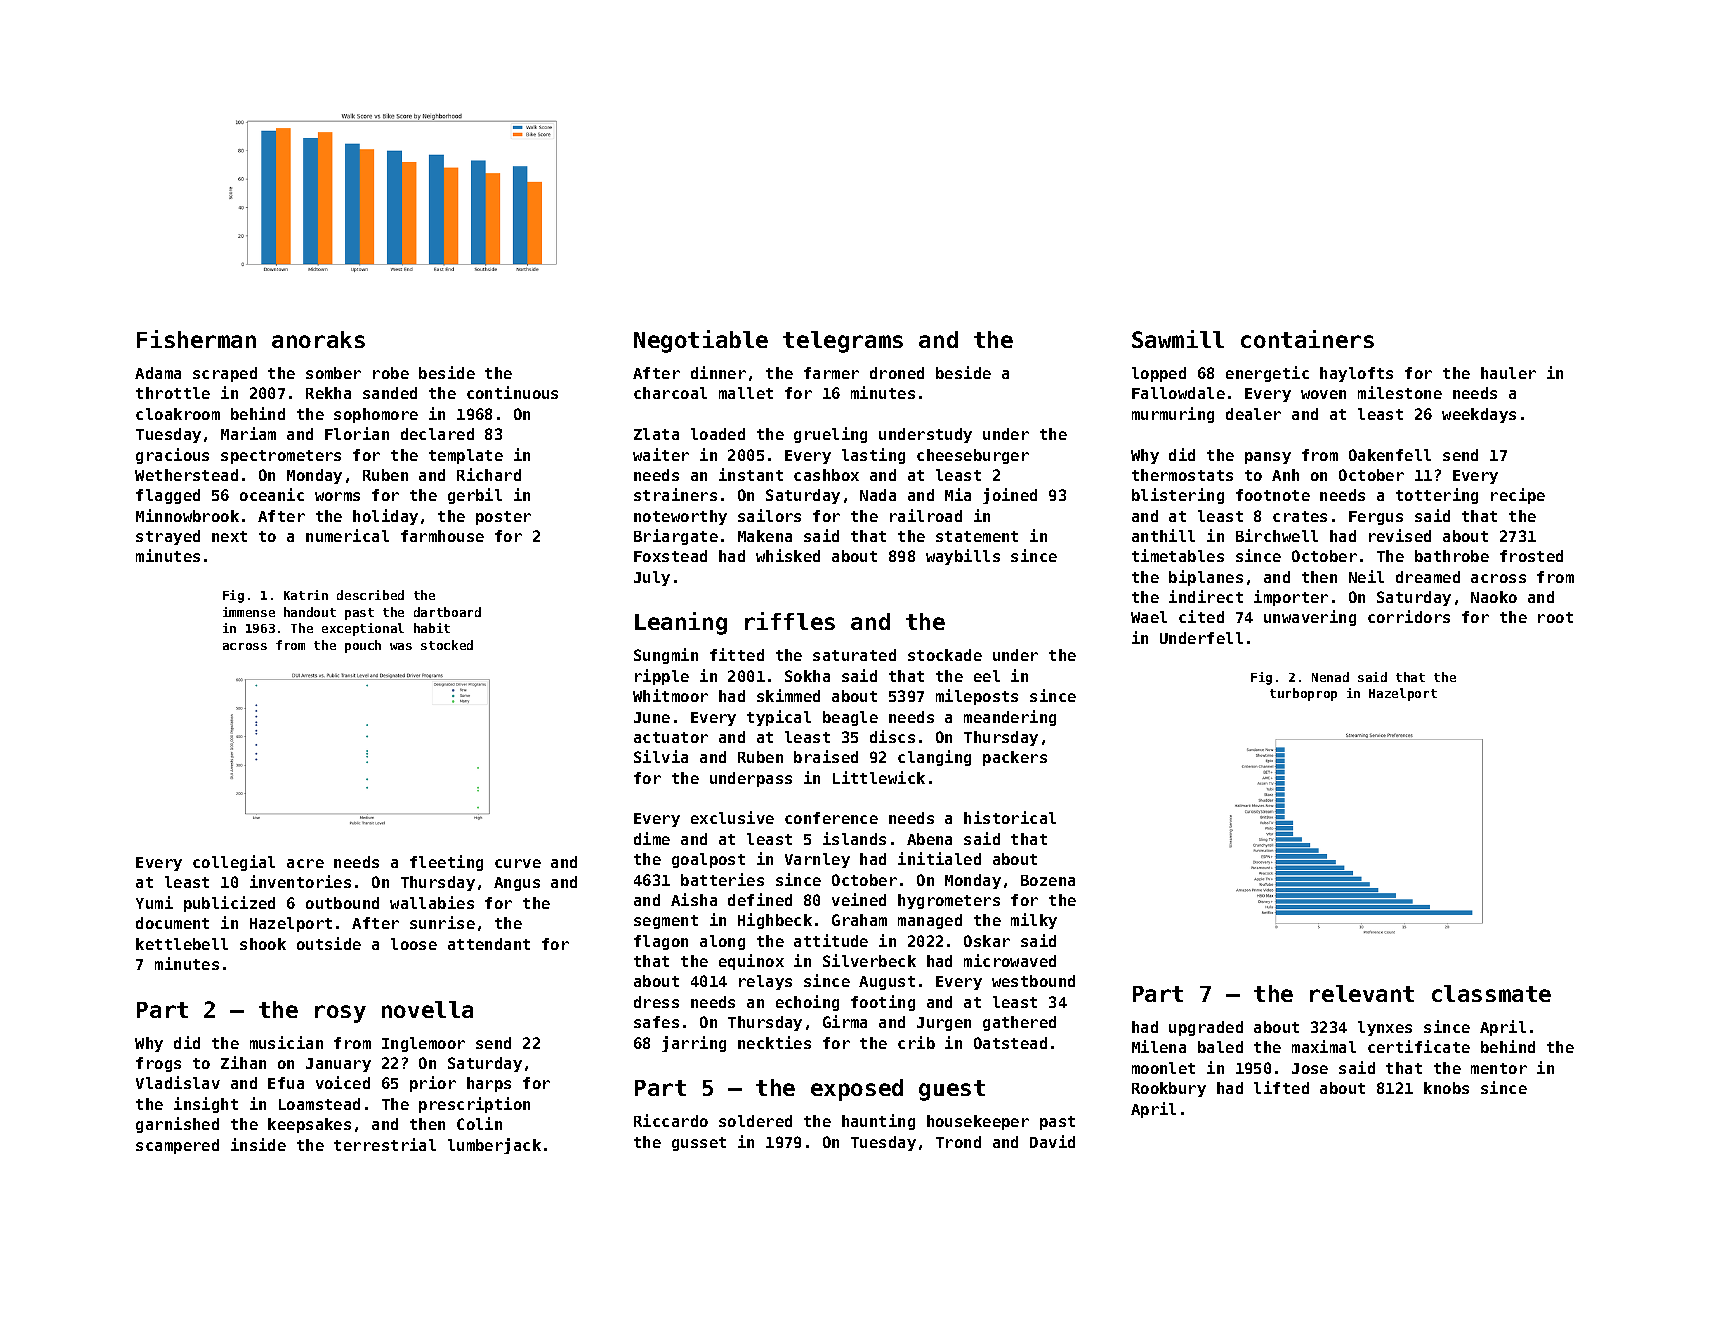 The height and width of the image is (1323, 1712). Describe the element at coordinates (173, 393) in the image. I see `throttle` at that location.
